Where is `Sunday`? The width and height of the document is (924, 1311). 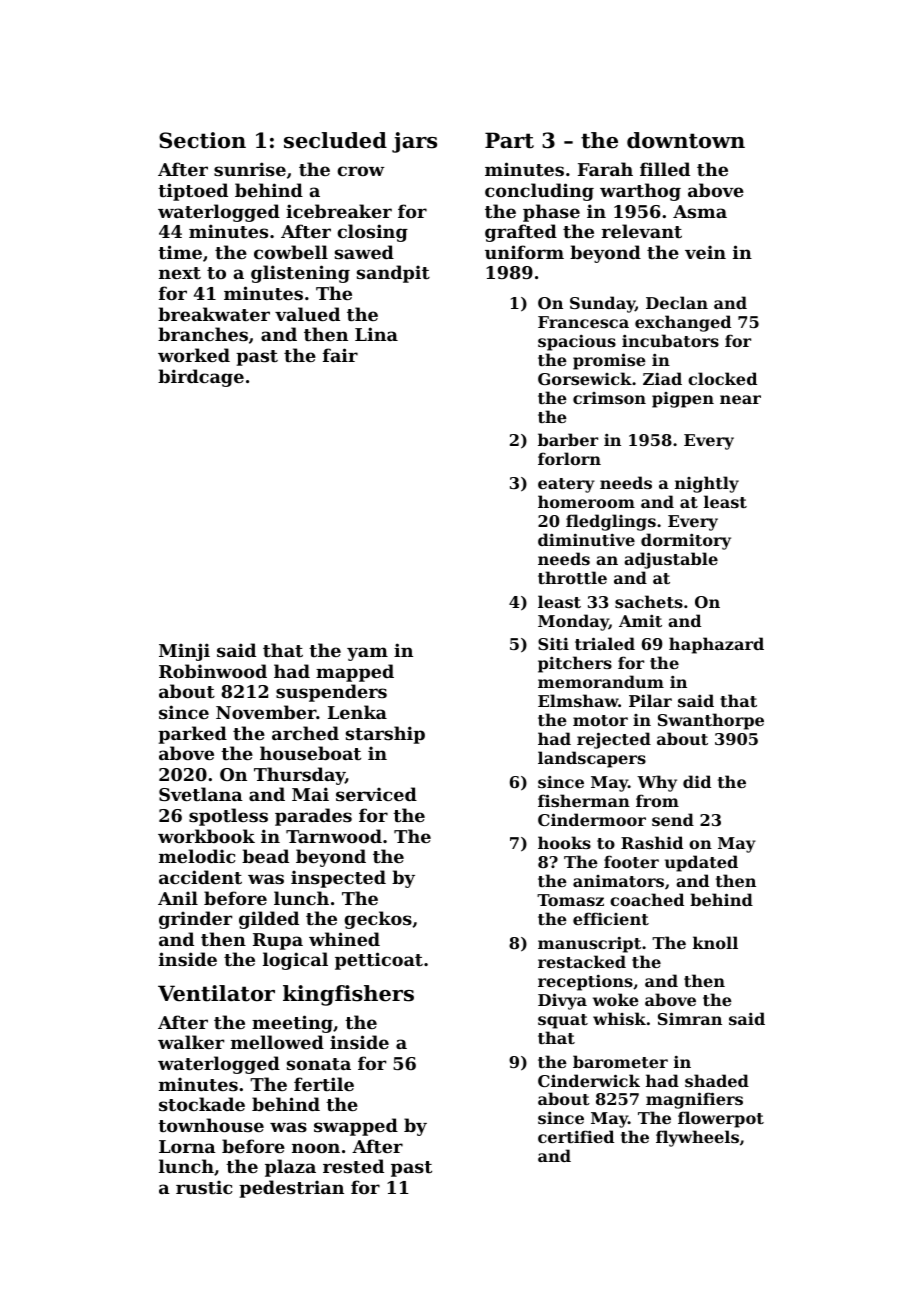 Sunday is located at coordinates (602, 304).
